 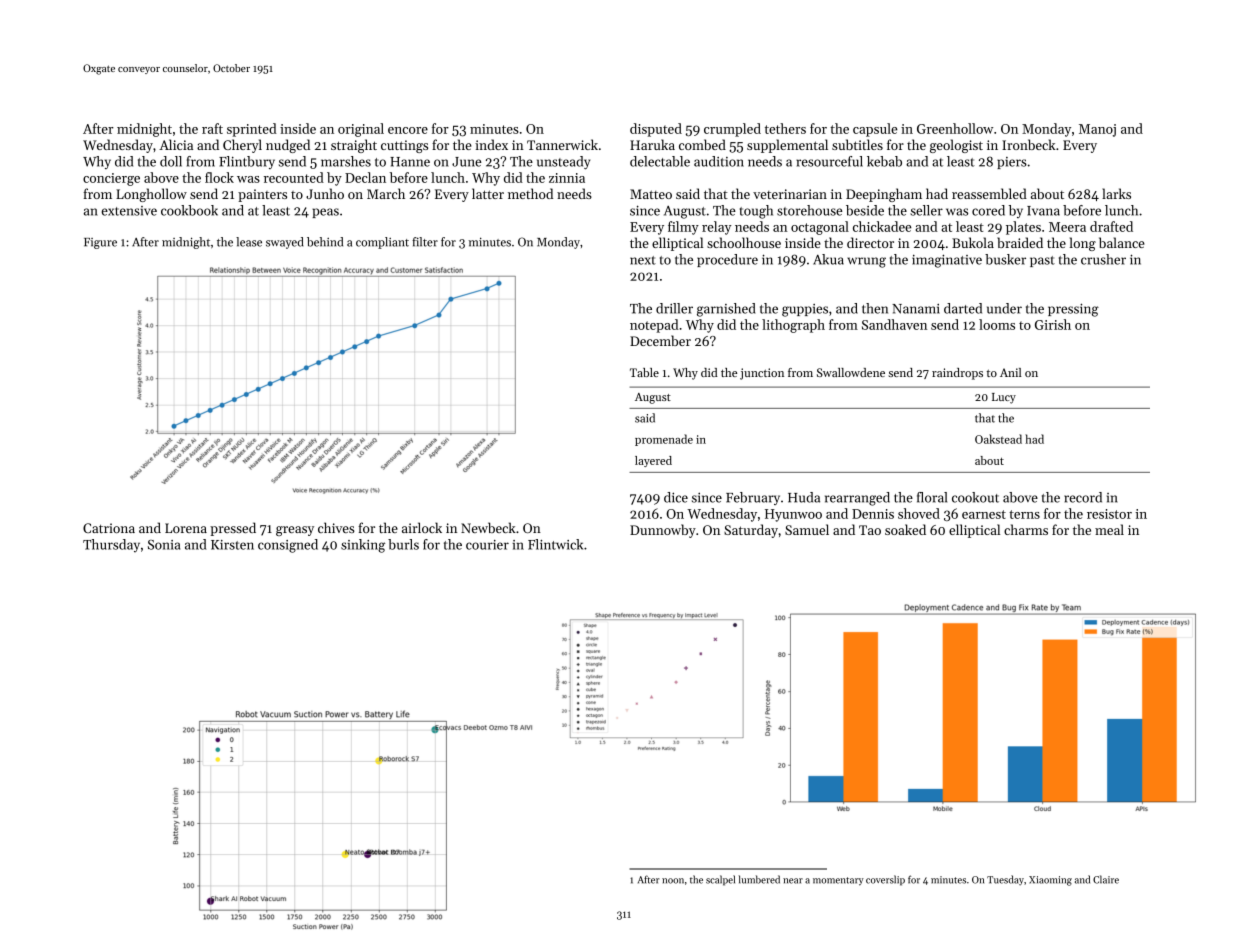 What do you see at coordinates (164, 545) in the screenshot?
I see `Sonia` at bounding box center [164, 545].
